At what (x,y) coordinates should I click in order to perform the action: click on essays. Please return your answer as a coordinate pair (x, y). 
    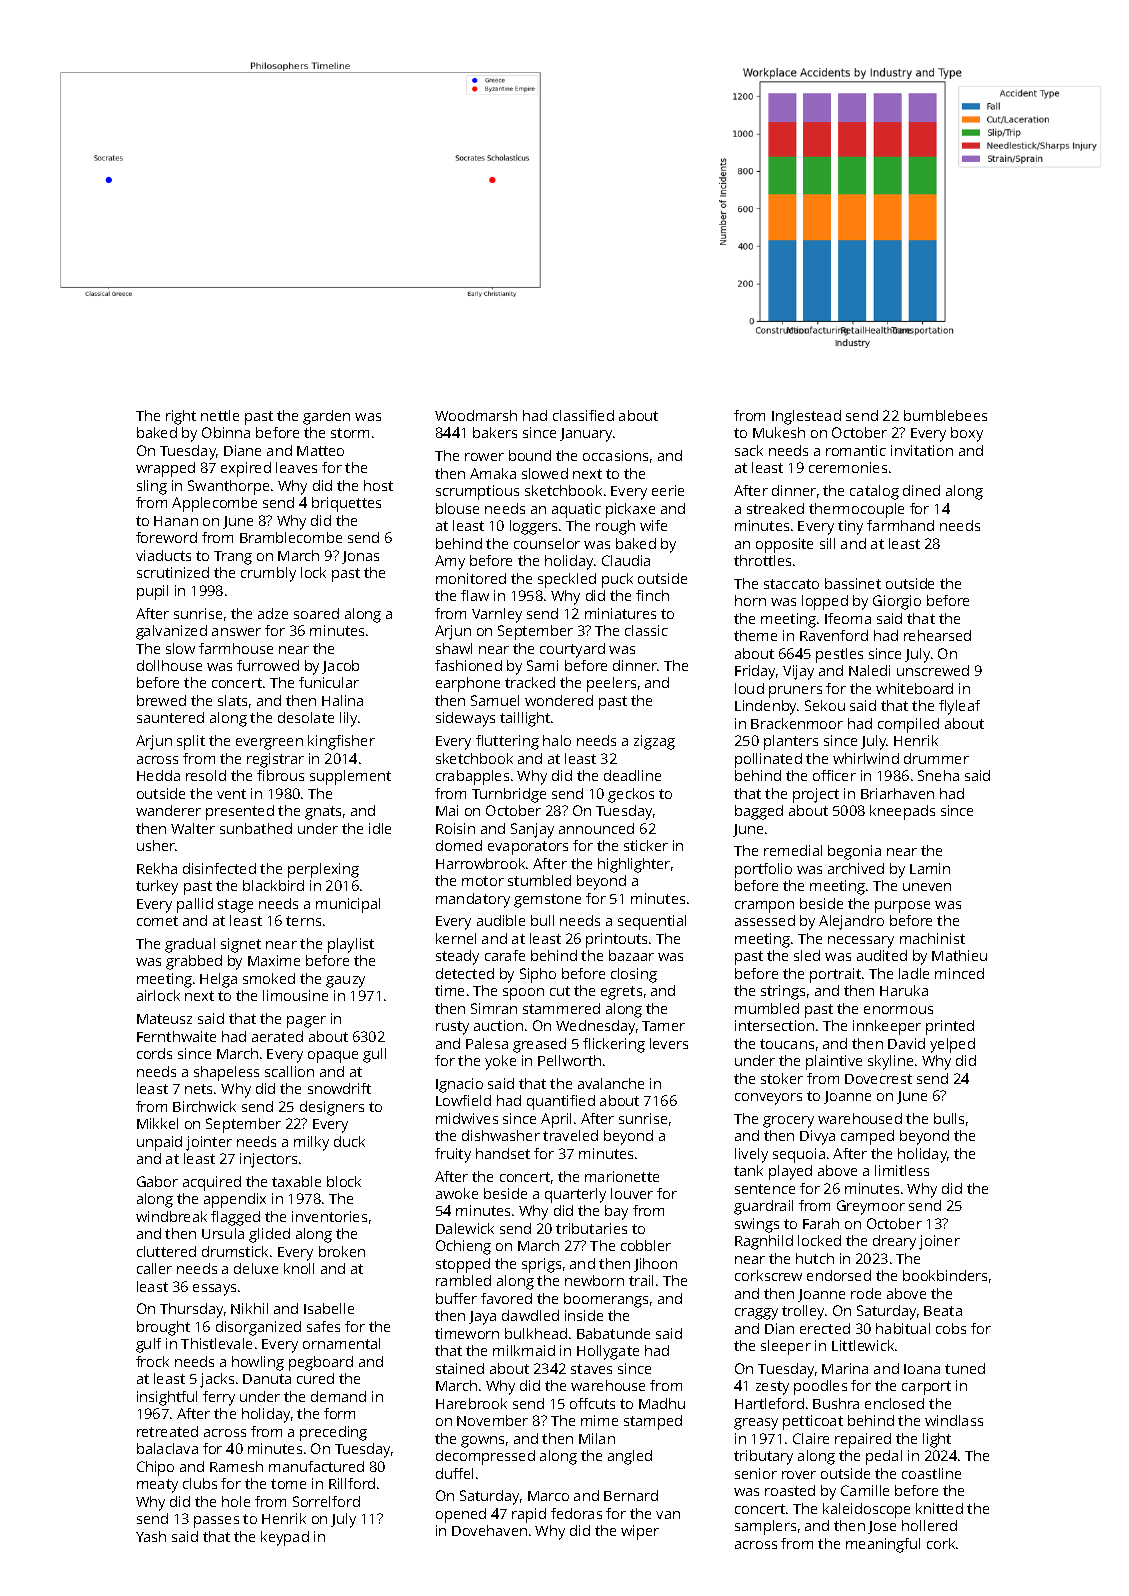
    Looking at the image, I should click on (214, 1290).
